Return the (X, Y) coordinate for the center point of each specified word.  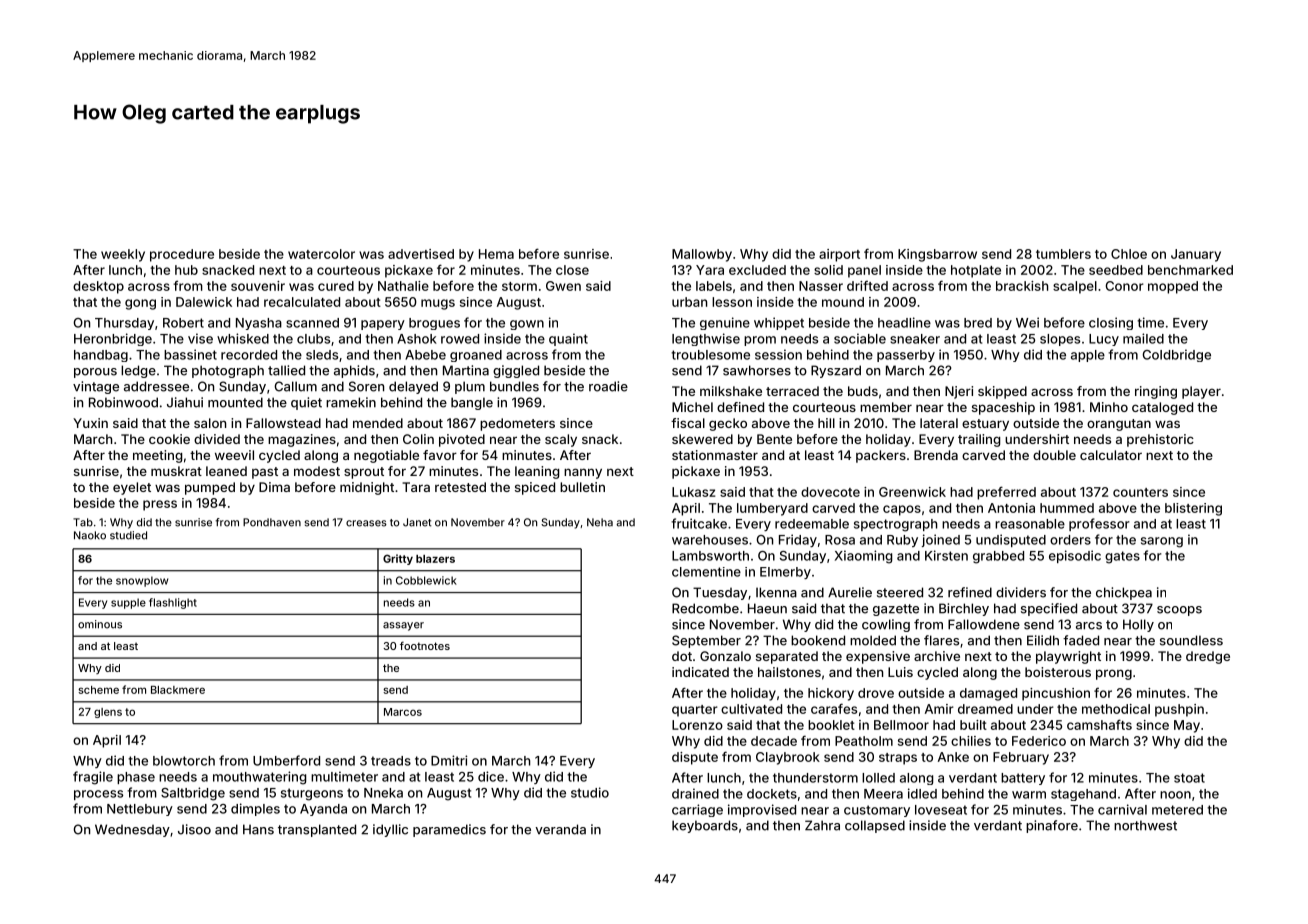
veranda (560, 829)
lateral (939, 423)
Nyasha (259, 324)
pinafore (1052, 826)
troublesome (710, 355)
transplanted (317, 830)
